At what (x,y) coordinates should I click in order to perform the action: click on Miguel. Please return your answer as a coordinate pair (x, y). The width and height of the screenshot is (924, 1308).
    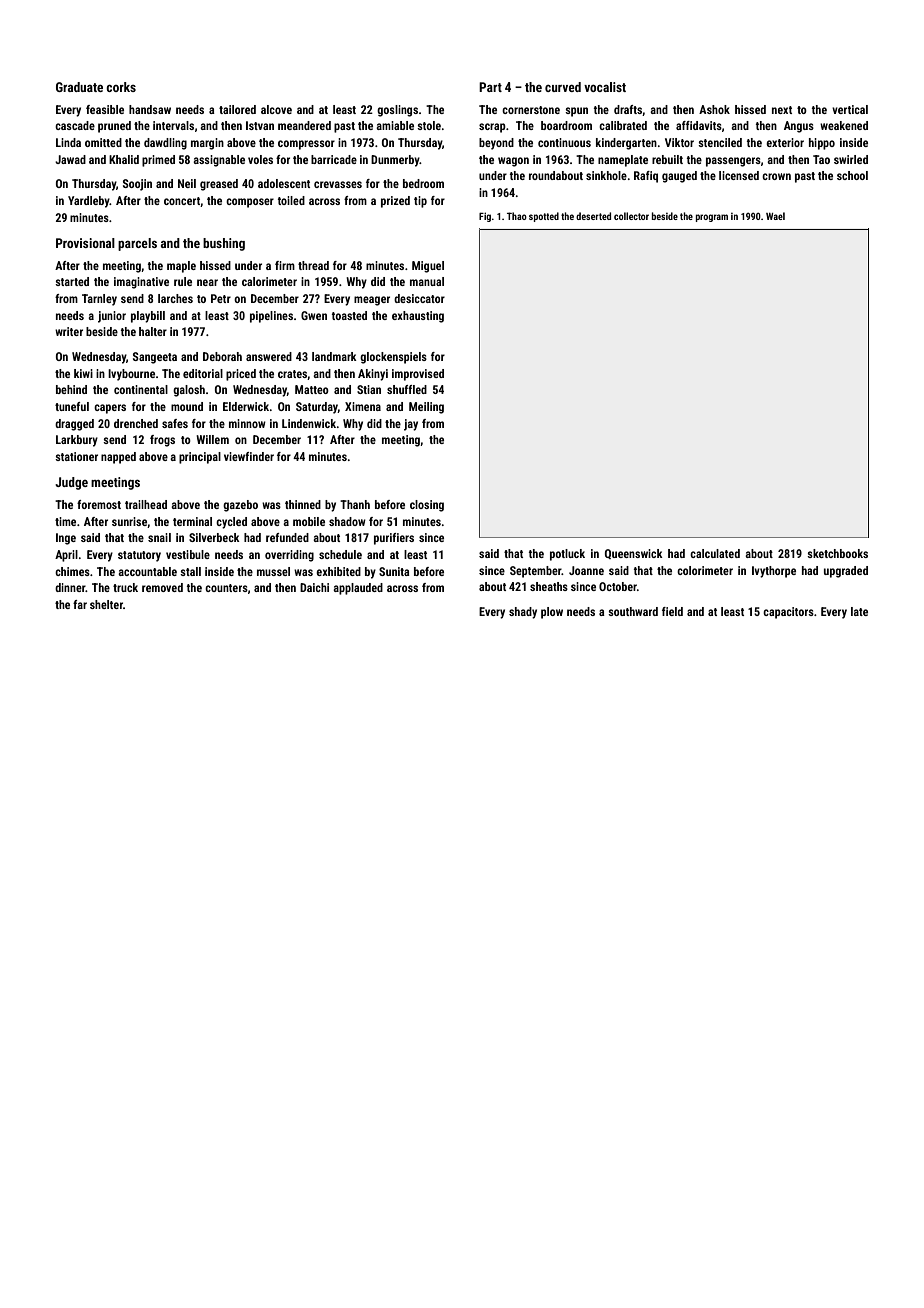
    Looking at the image, I should click on (428, 267).
